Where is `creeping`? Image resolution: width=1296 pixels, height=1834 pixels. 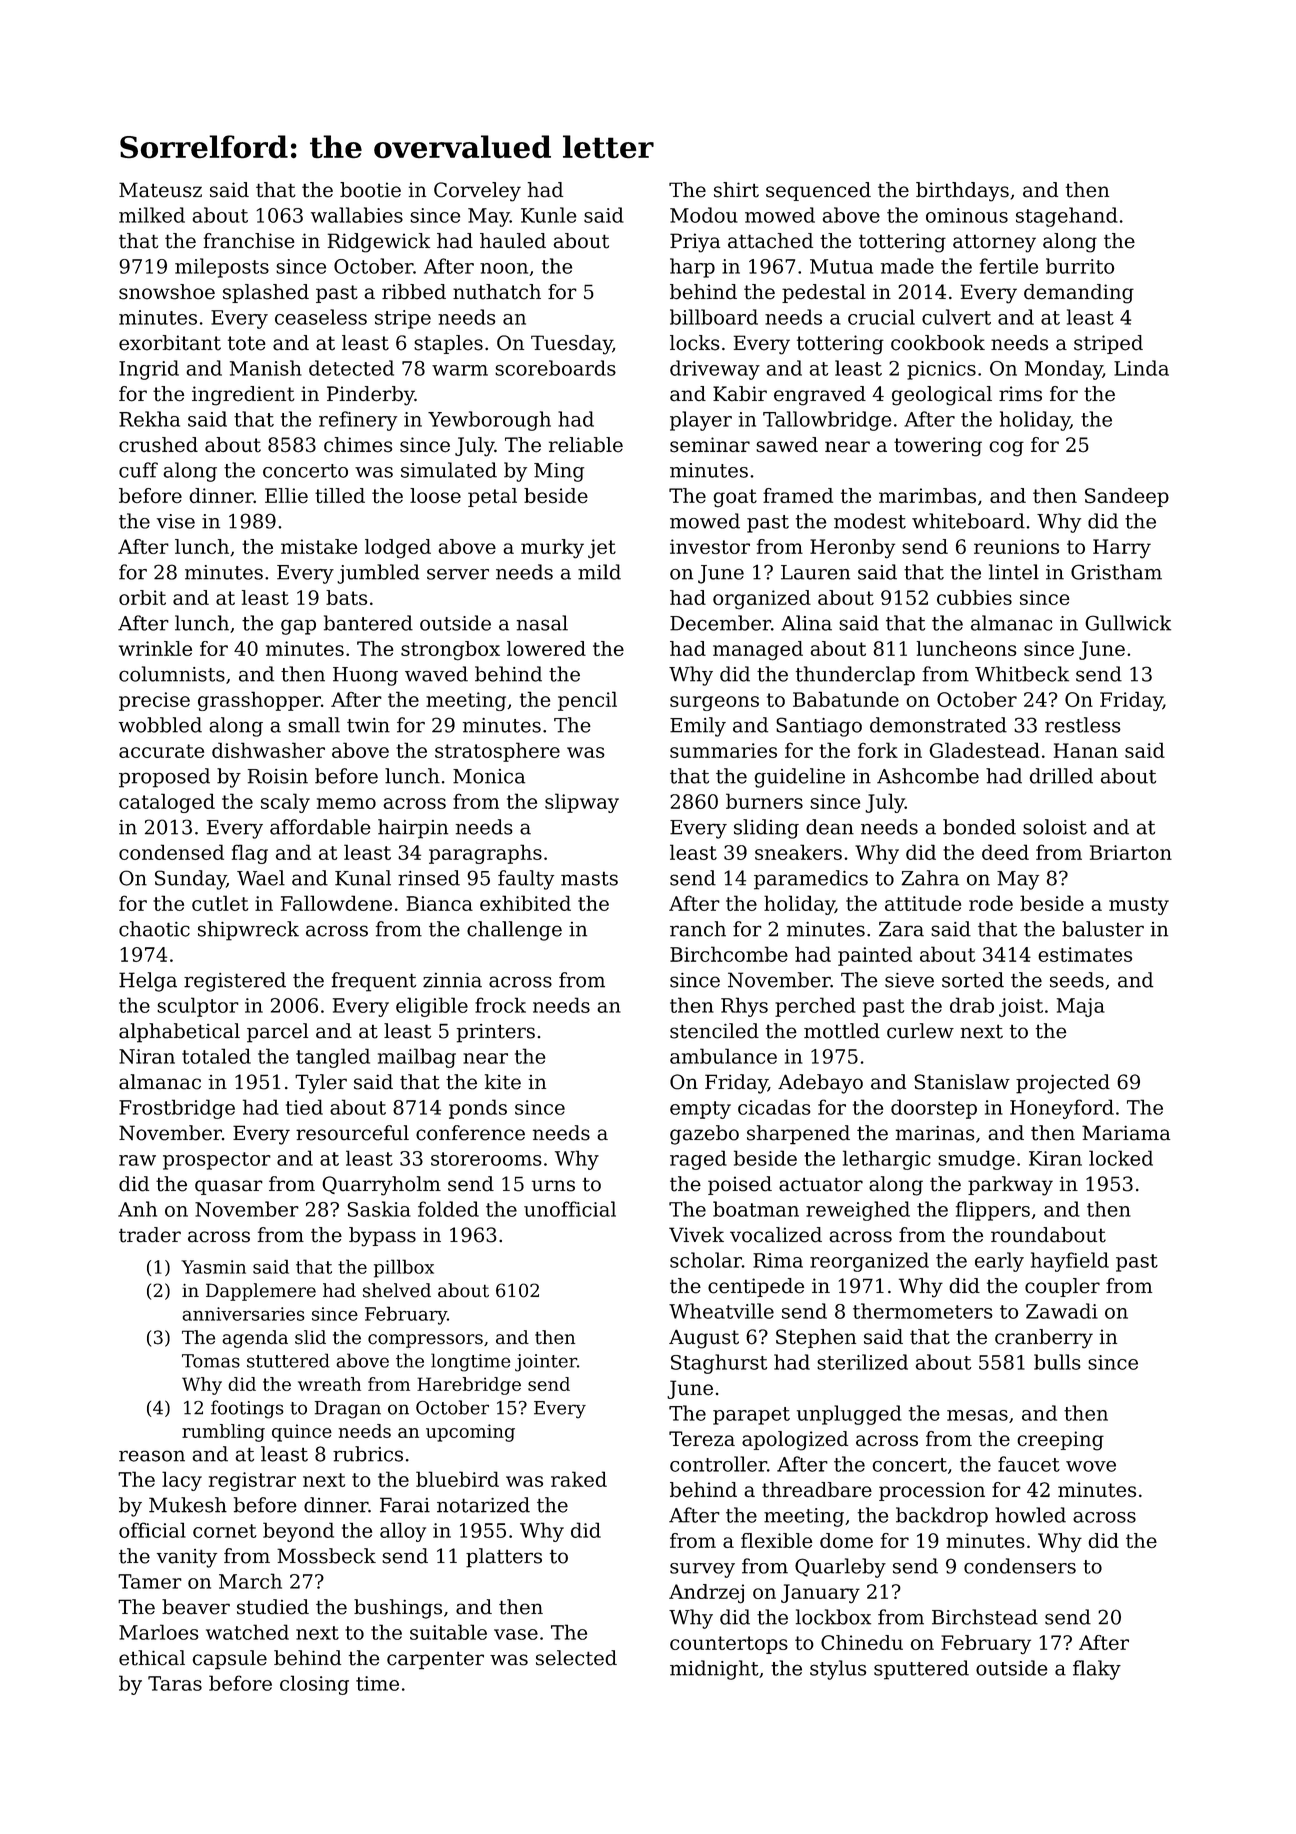
creeping is located at coordinates (1060, 1441).
